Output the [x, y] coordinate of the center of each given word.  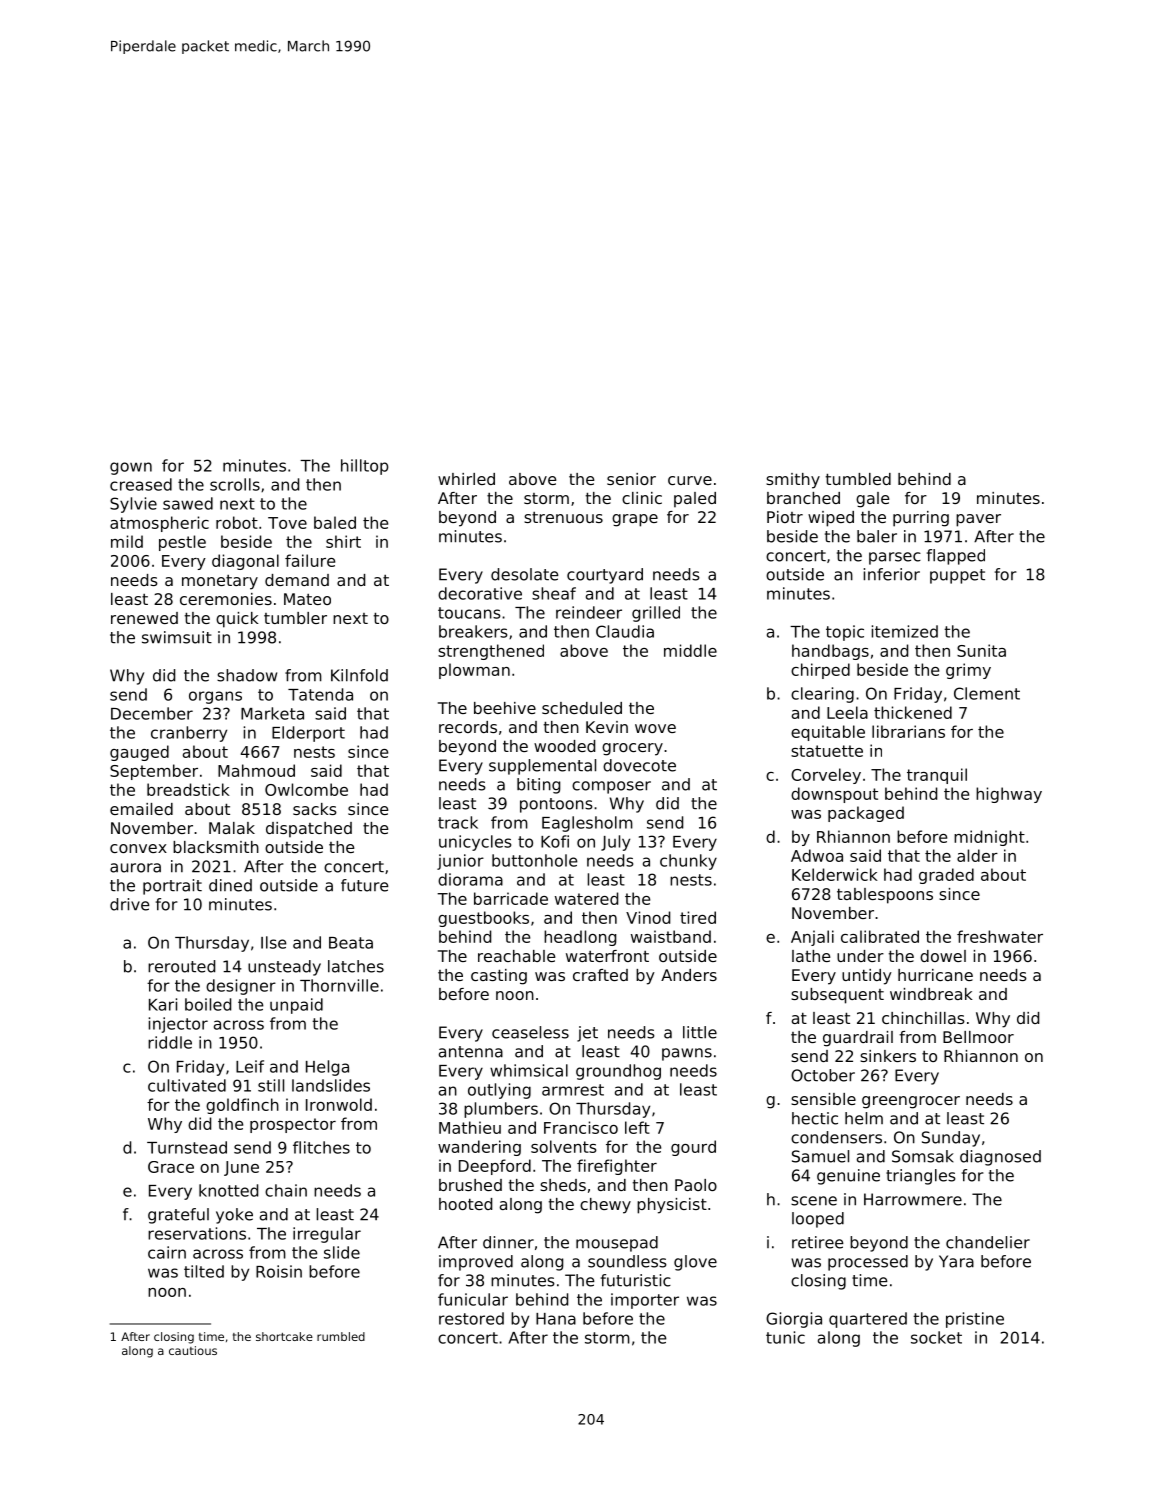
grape [635, 520]
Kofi [555, 841]
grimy [968, 671]
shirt [343, 541]
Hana [556, 1319]
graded [946, 876]
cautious [193, 1350]
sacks [315, 809]
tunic [785, 1337]
